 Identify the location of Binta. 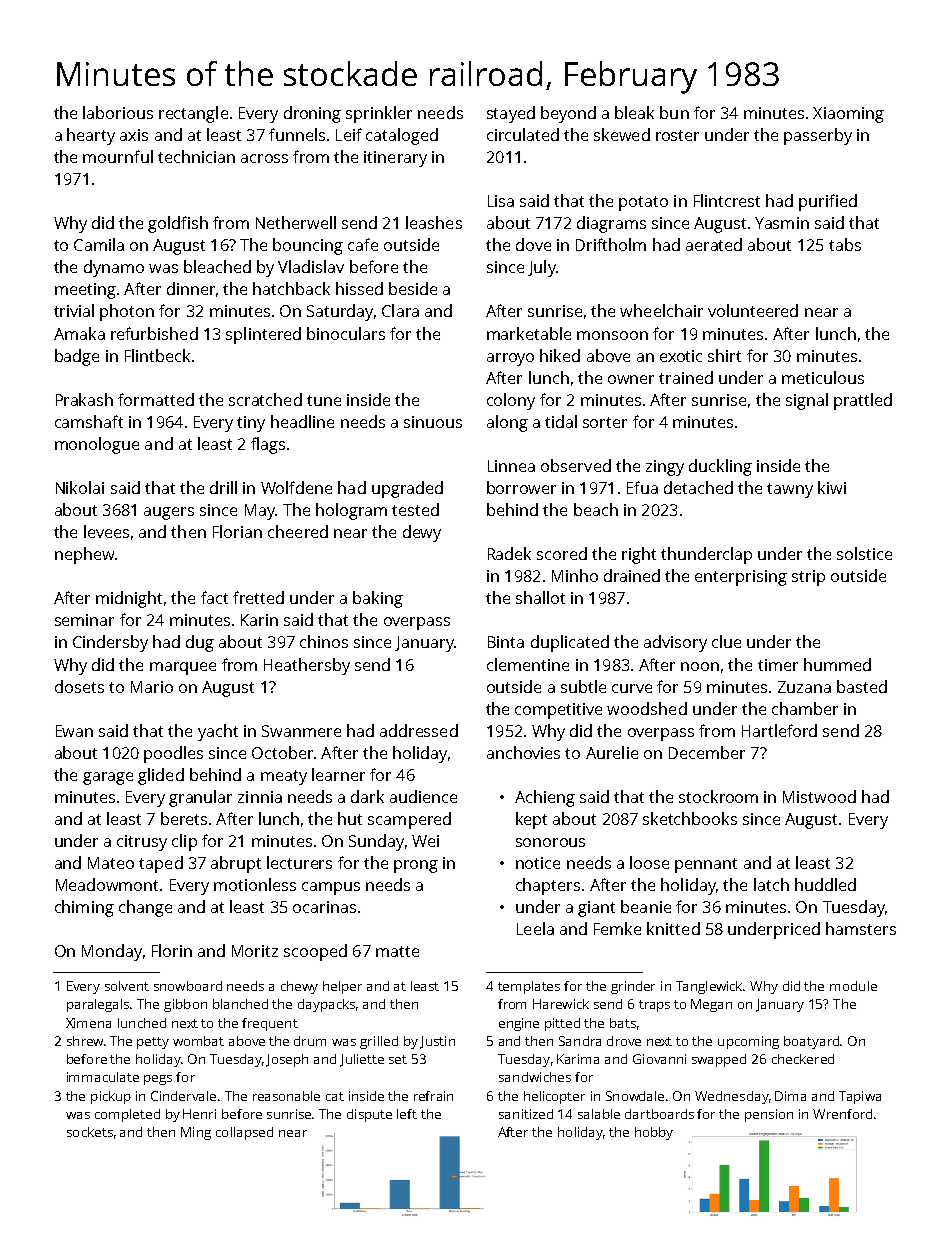
(506, 642).
